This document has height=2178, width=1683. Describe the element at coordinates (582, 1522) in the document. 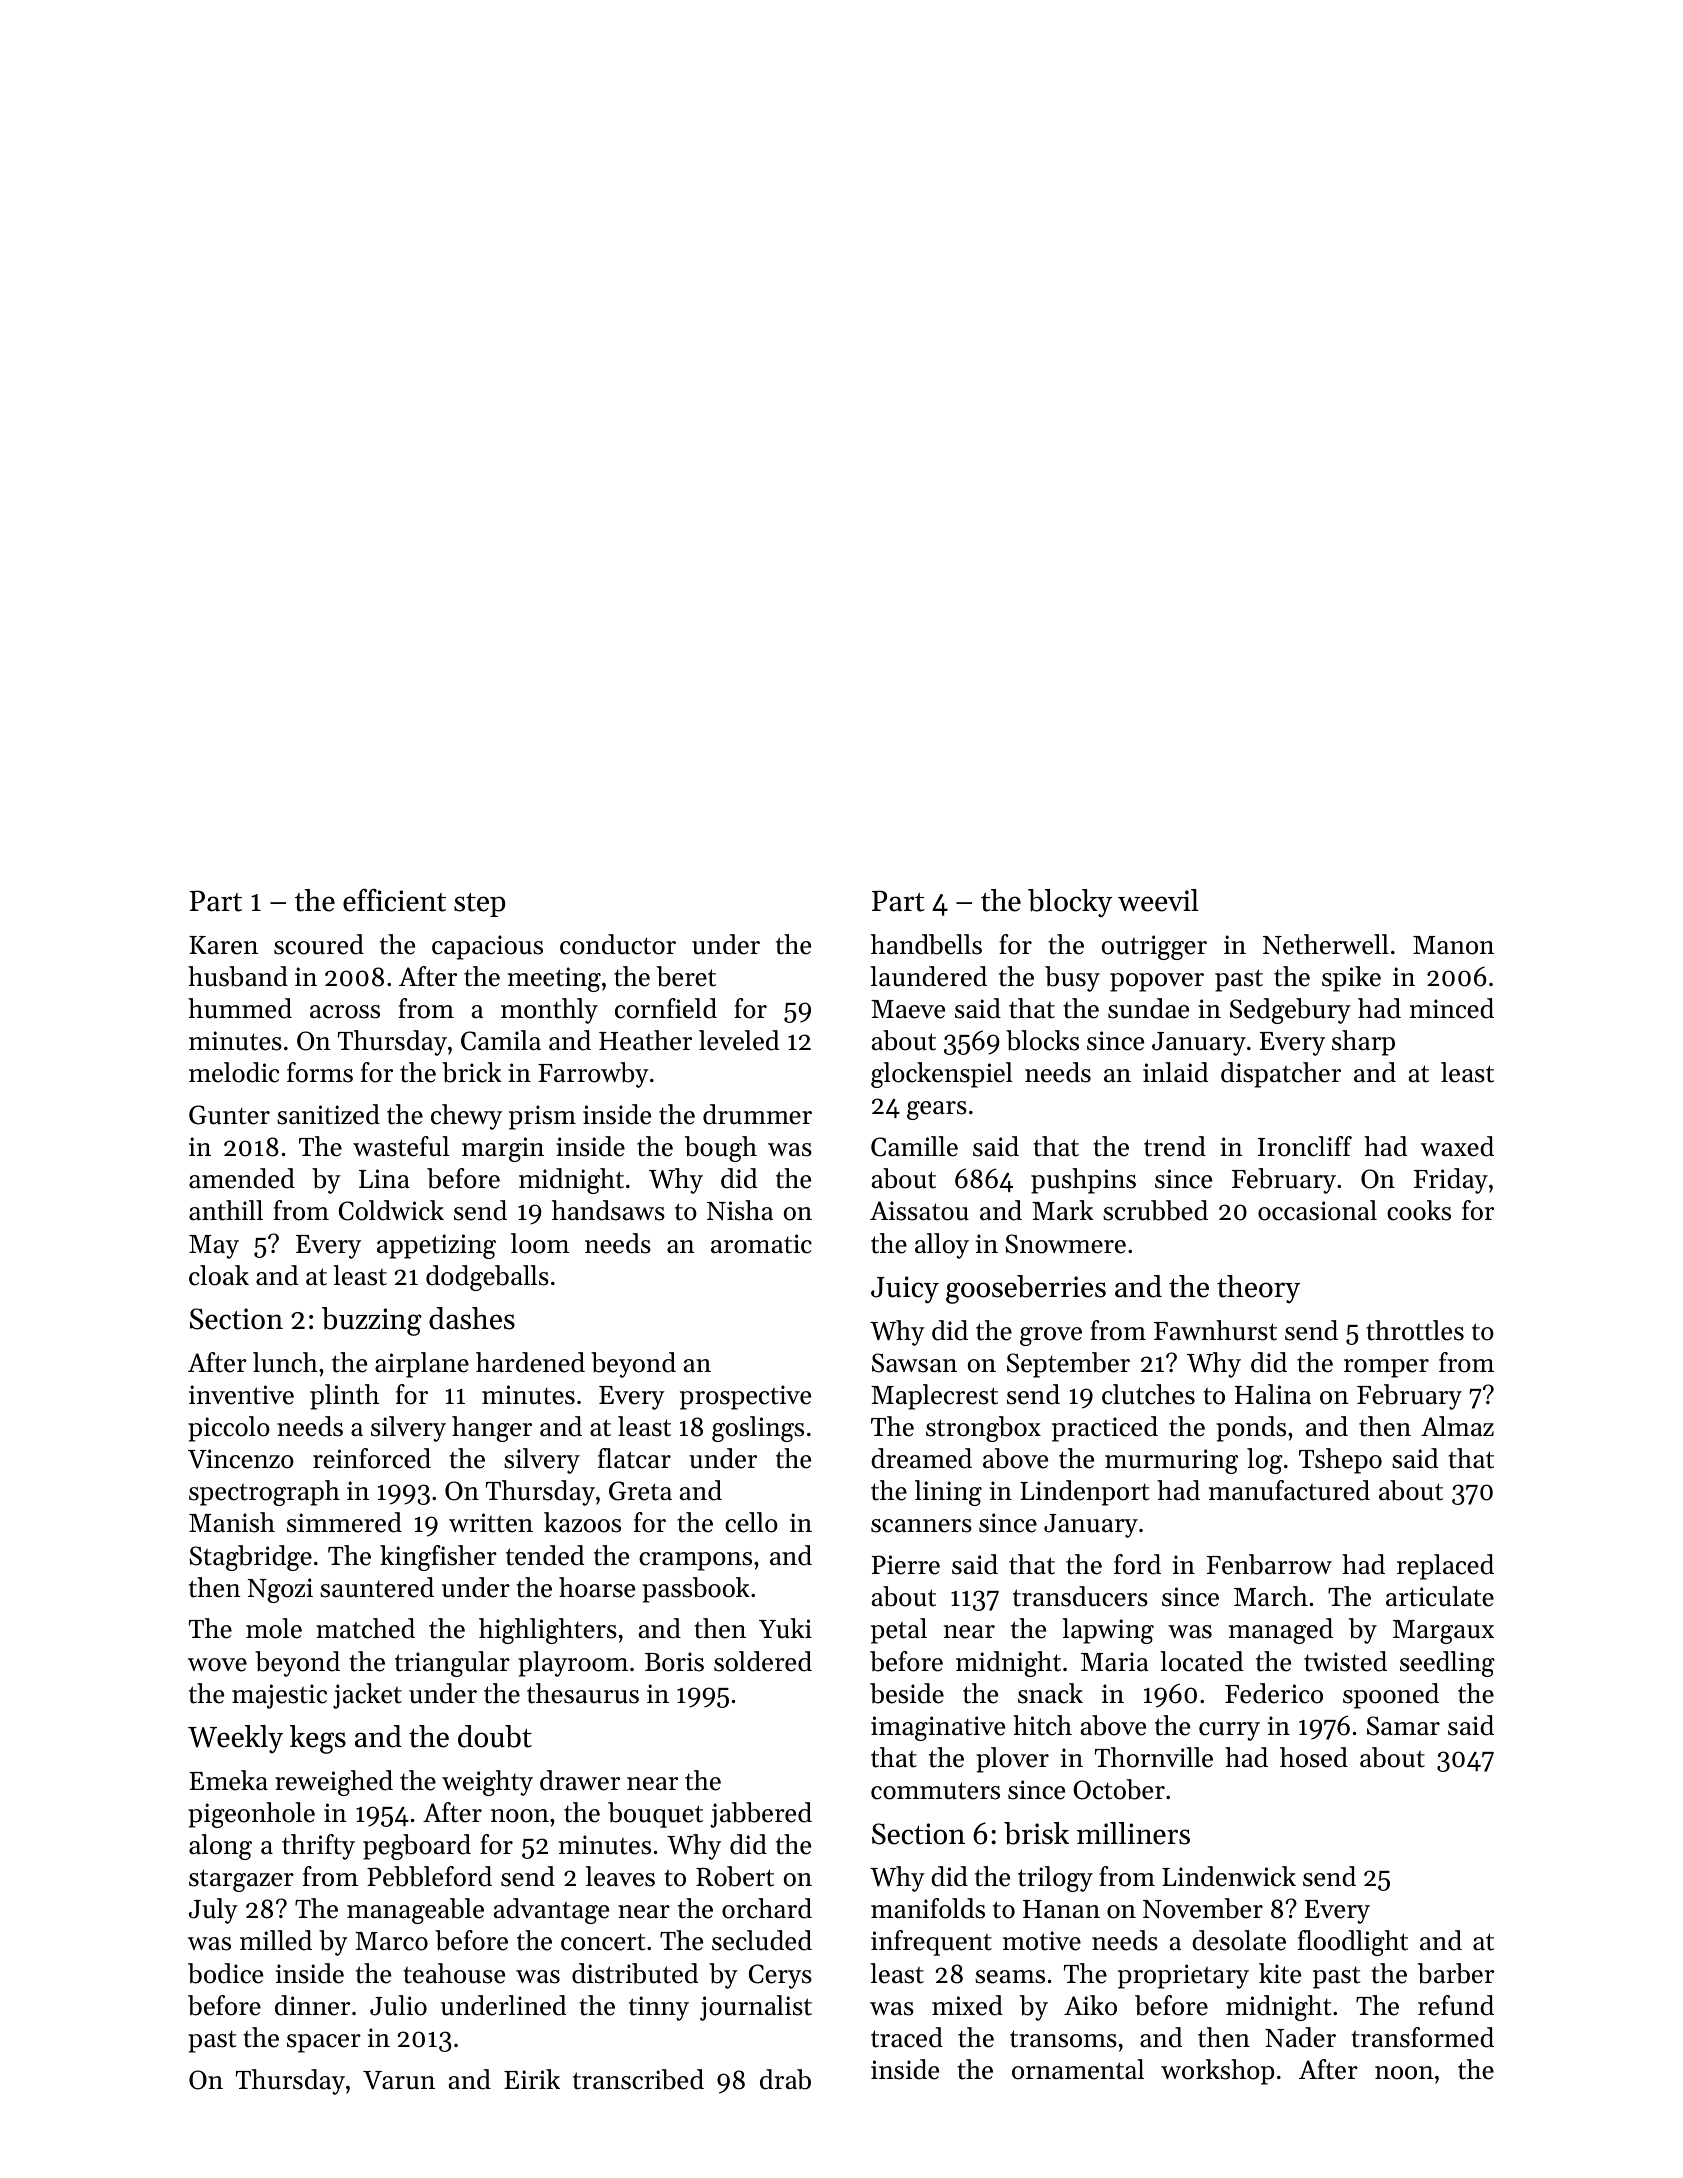

I see `kazoos` at that location.
